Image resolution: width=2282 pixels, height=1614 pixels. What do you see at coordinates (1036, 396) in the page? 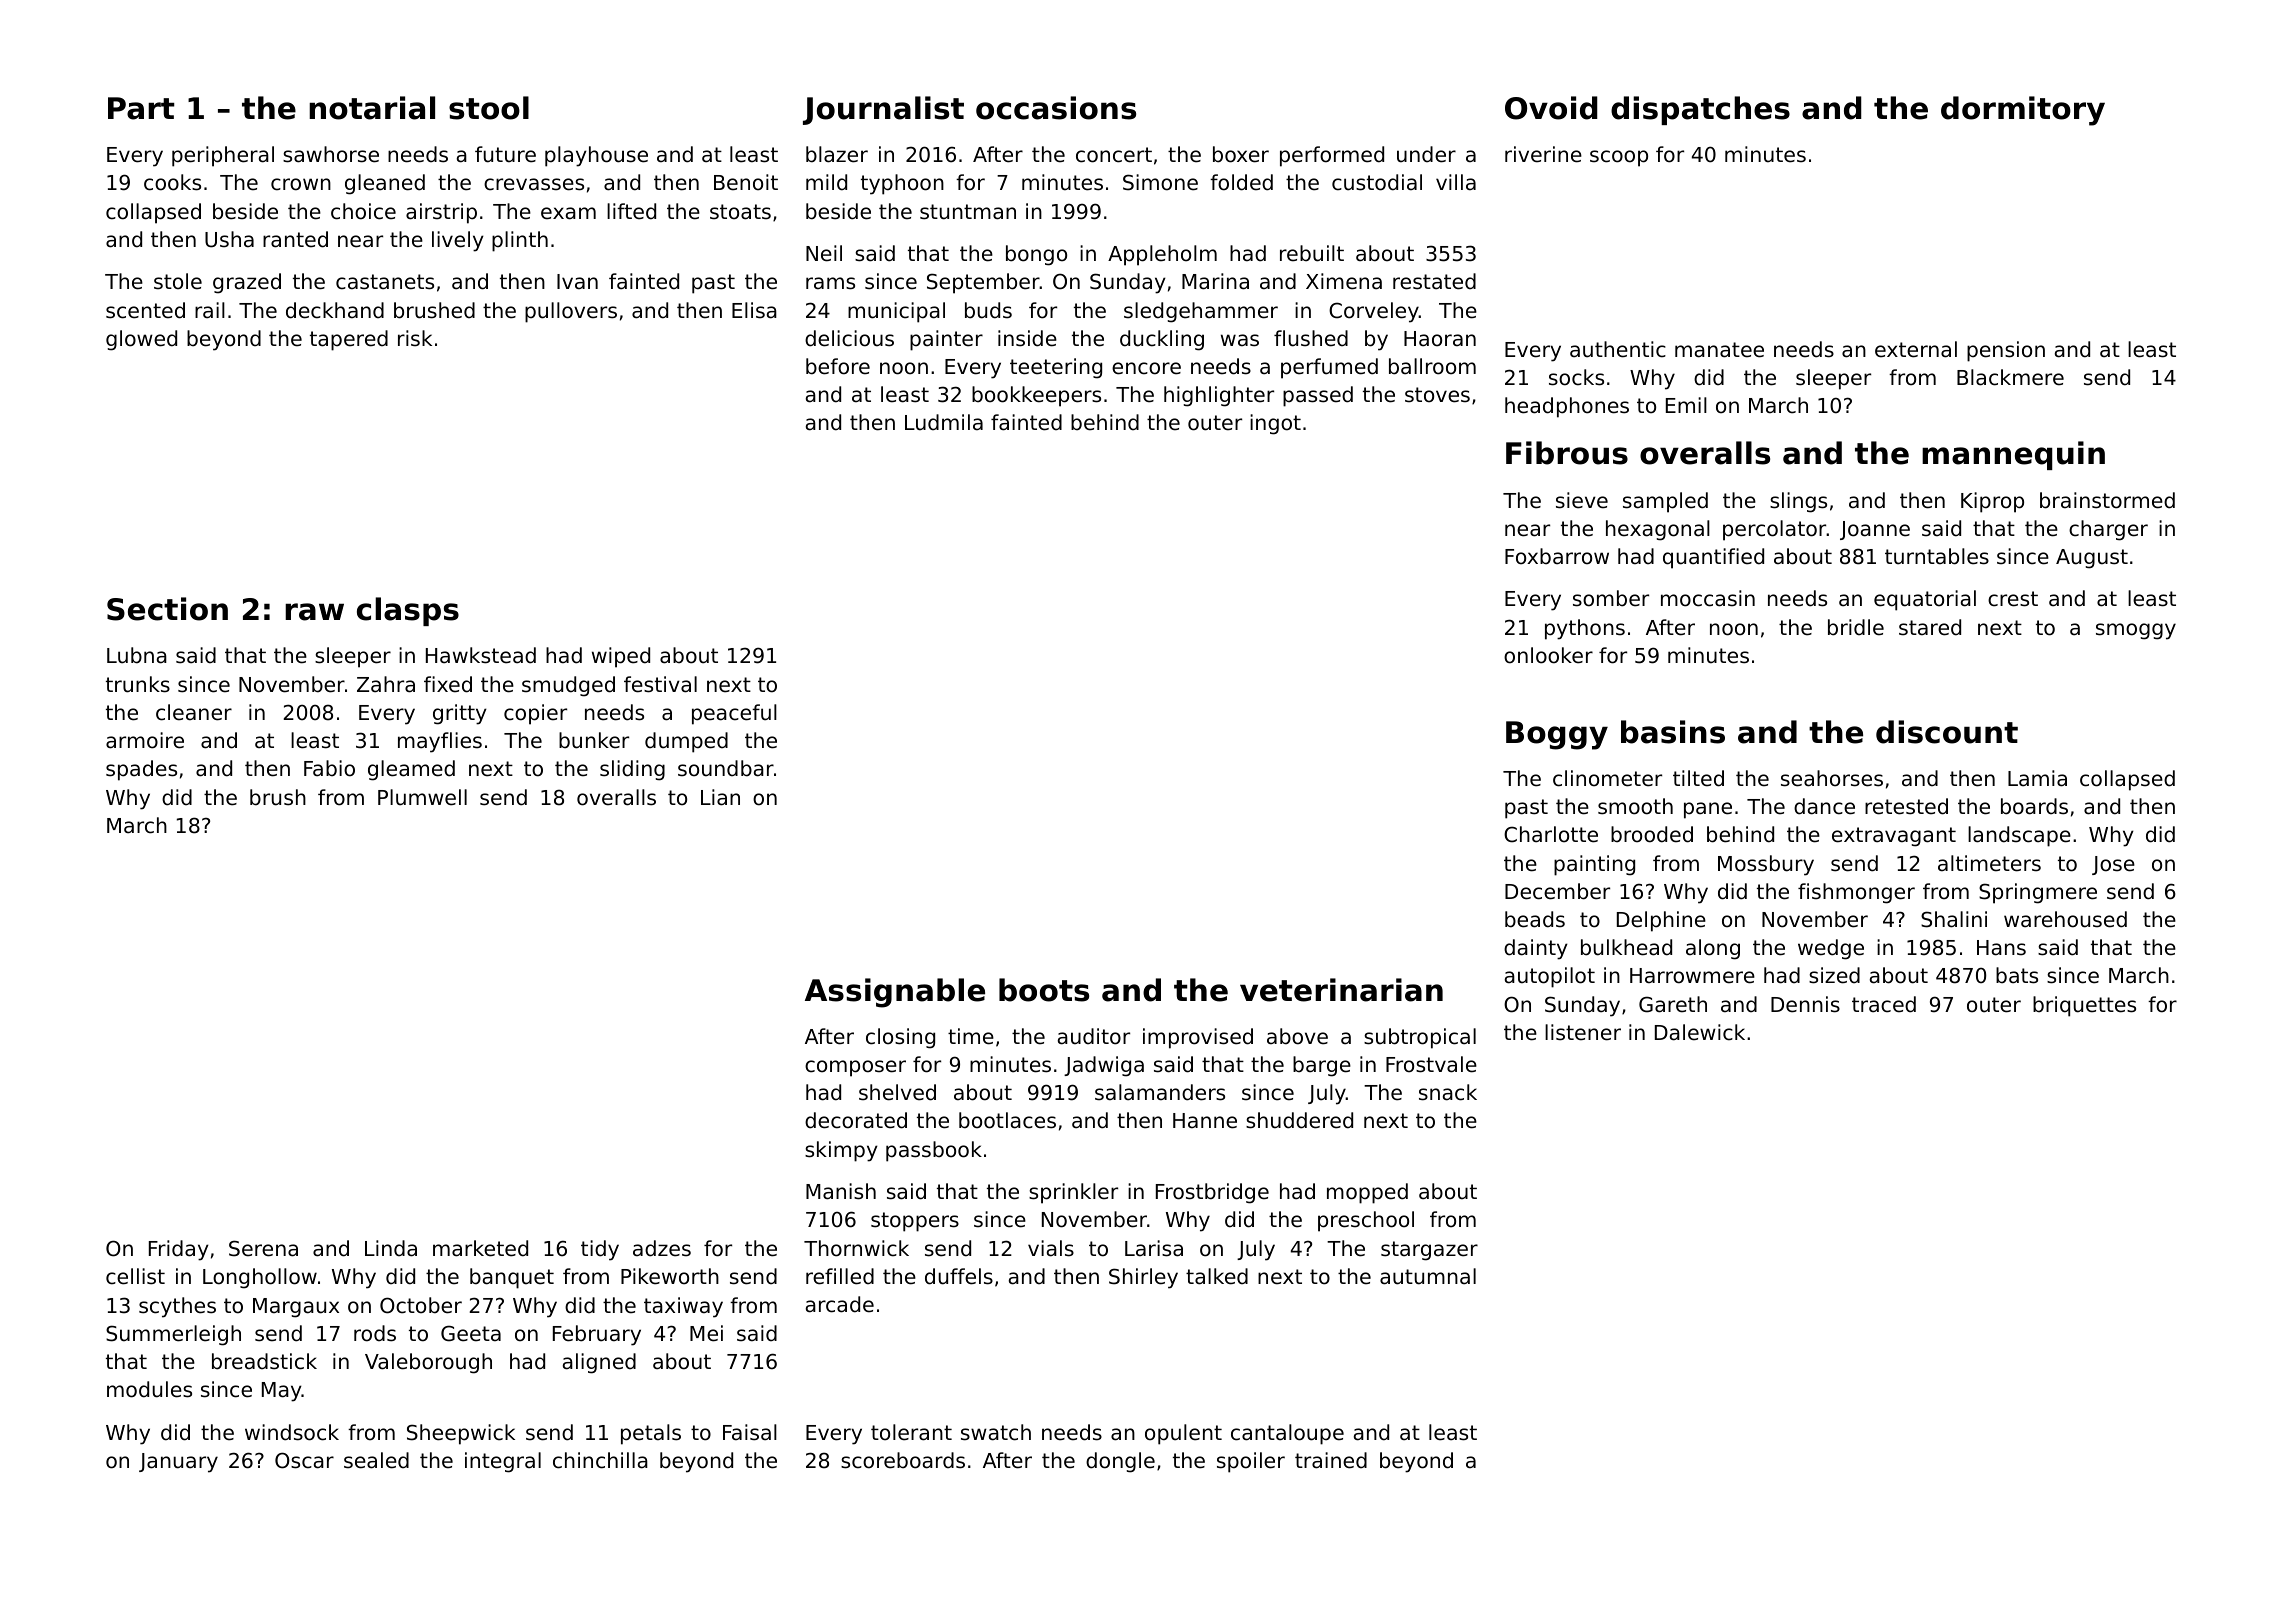
I see `bookkeepers` at bounding box center [1036, 396].
